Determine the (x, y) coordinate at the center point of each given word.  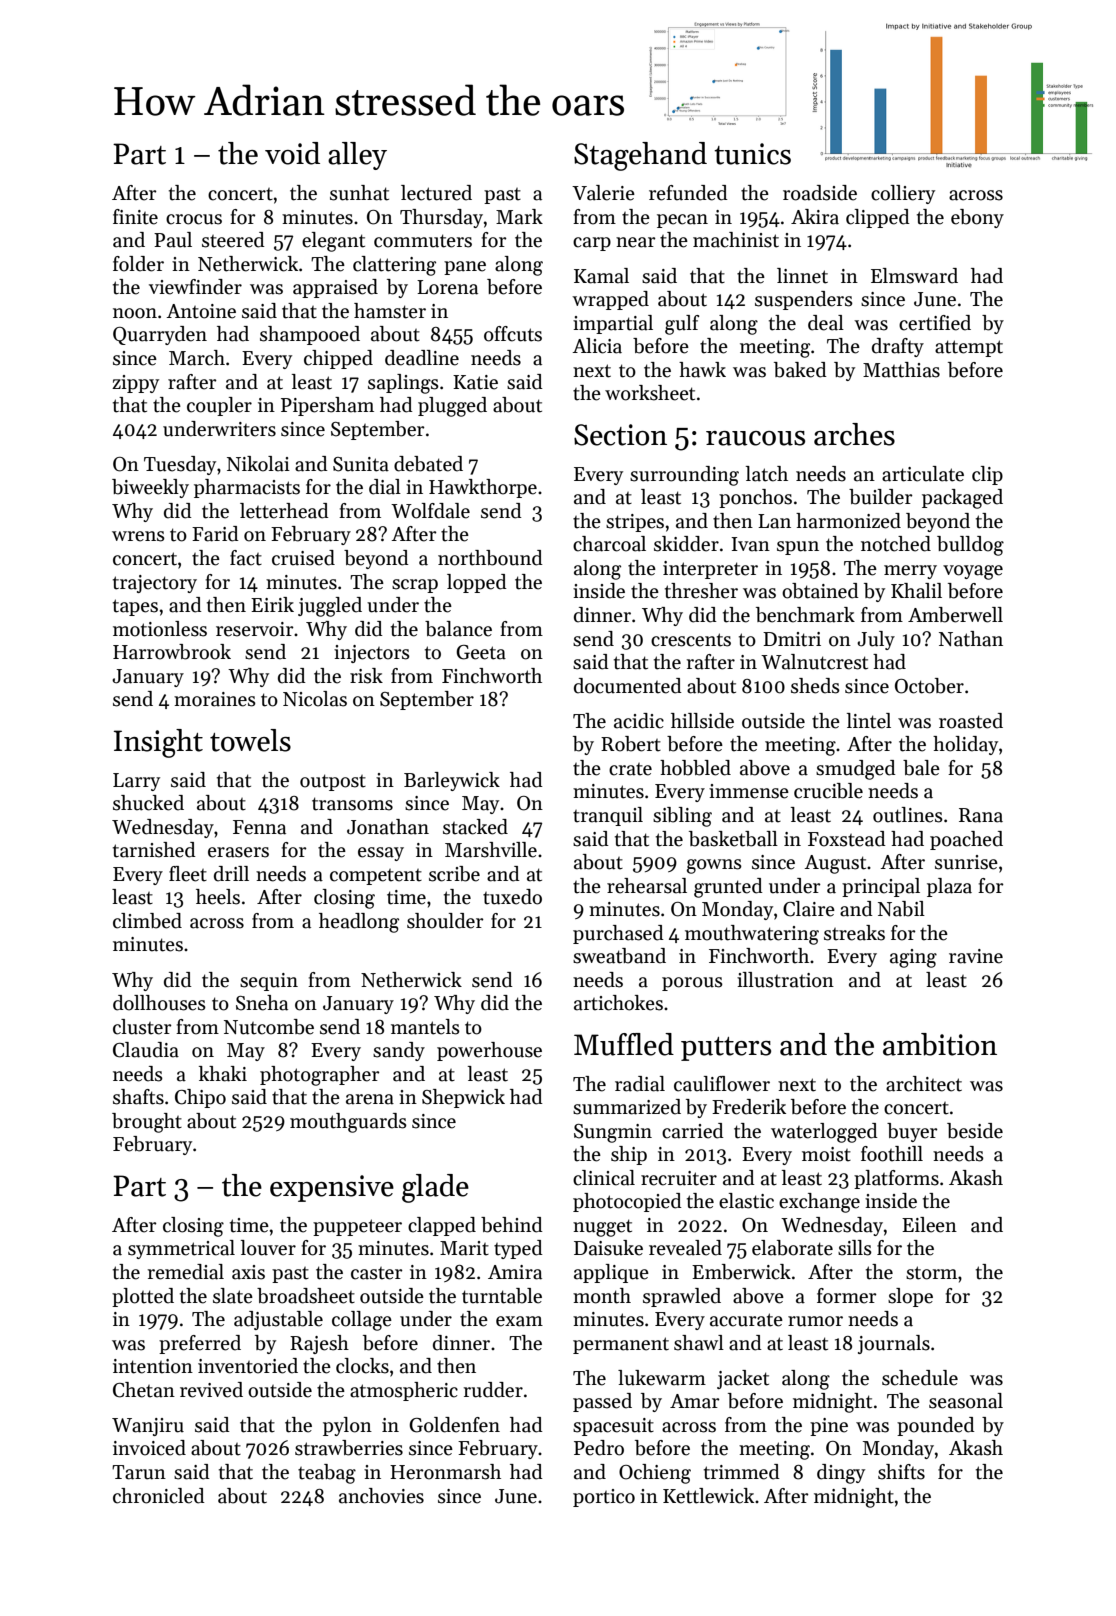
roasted (971, 721)
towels (250, 740)
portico (604, 1498)
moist (826, 1154)
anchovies (381, 1496)
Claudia (146, 1050)
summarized (627, 1107)
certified (935, 323)
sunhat (359, 193)
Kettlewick (708, 1496)
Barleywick (452, 781)
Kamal (601, 276)
